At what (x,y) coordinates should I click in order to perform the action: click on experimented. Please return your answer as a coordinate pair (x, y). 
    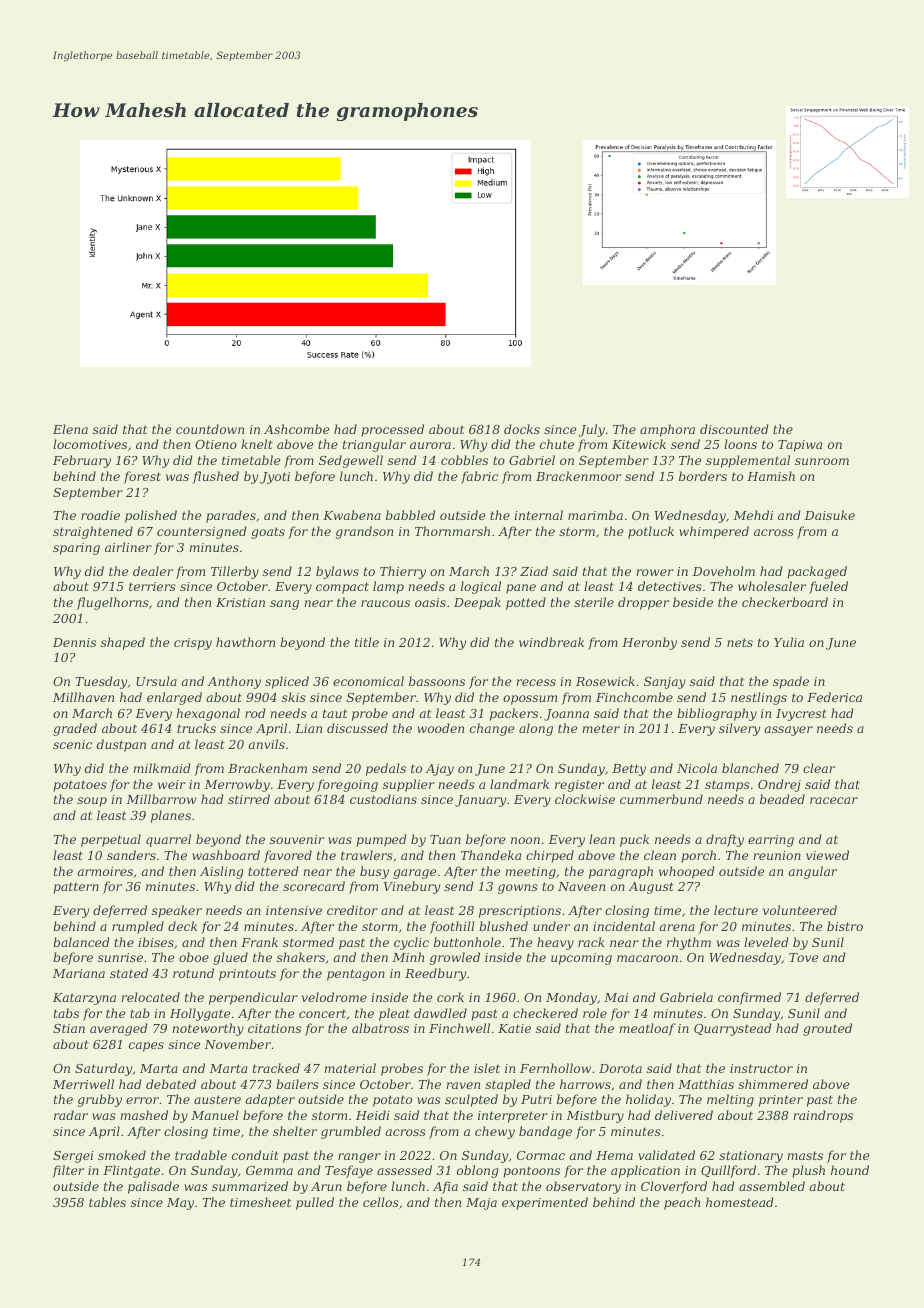
    Looking at the image, I should click on (545, 1203).
